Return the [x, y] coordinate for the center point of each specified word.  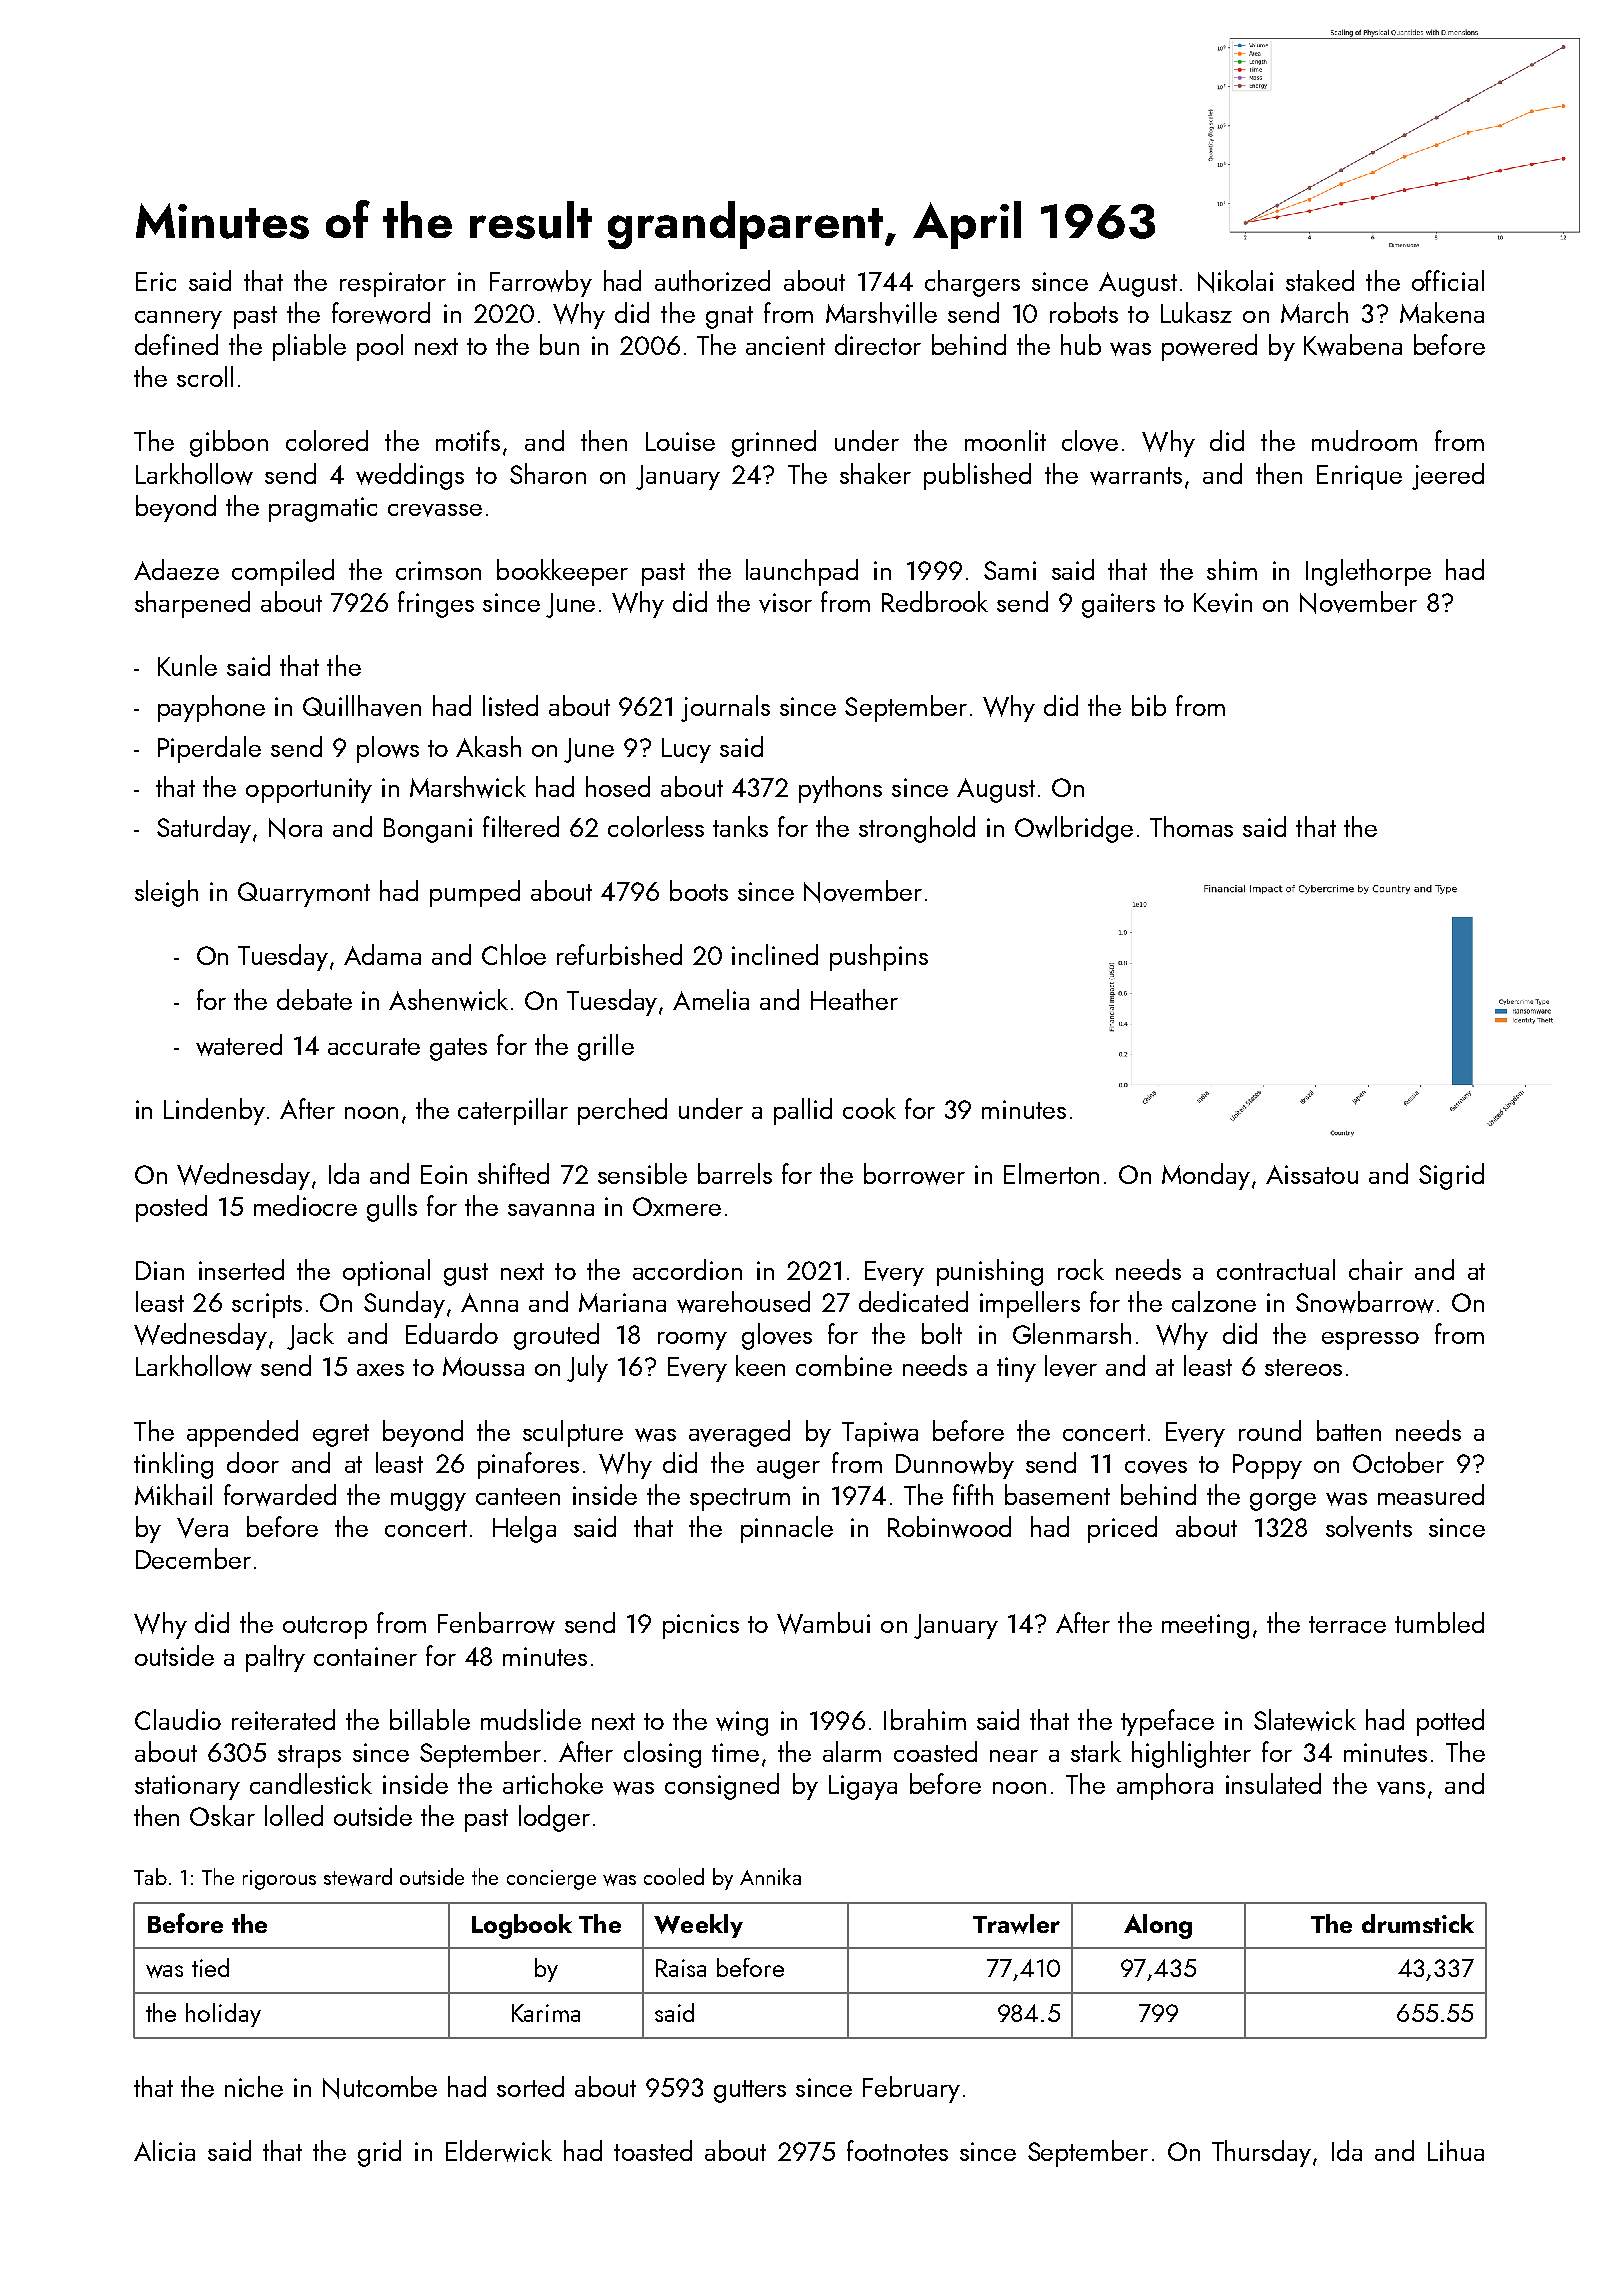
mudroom [1364, 440]
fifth [973, 1494]
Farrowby [541, 283]
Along [1158, 1926]
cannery [178, 320]
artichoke [553, 1783]
